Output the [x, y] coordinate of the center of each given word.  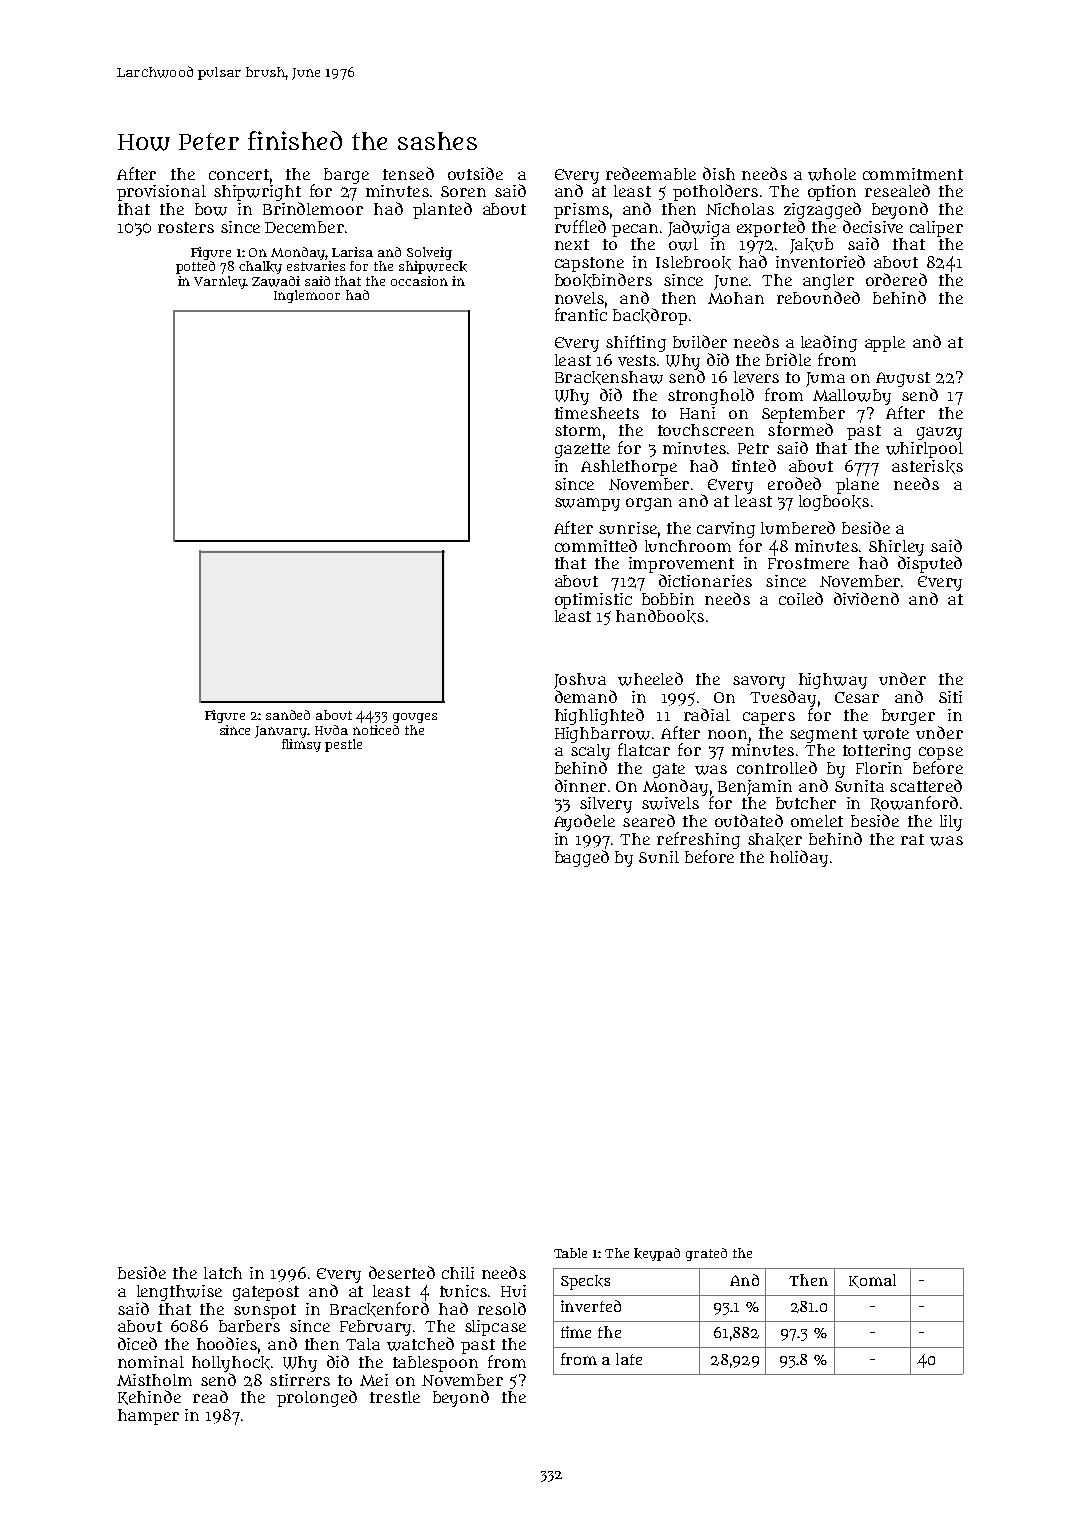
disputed [930, 564]
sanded [288, 715]
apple [885, 344]
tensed [408, 173]
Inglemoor [307, 296]
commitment [913, 174]
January [281, 732]
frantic [581, 314]
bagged [582, 858]
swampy [587, 504]
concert [239, 174]
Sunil [659, 857]
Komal [872, 1281]
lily [951, 823]
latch [223, 1273]
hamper [148, 1417]
